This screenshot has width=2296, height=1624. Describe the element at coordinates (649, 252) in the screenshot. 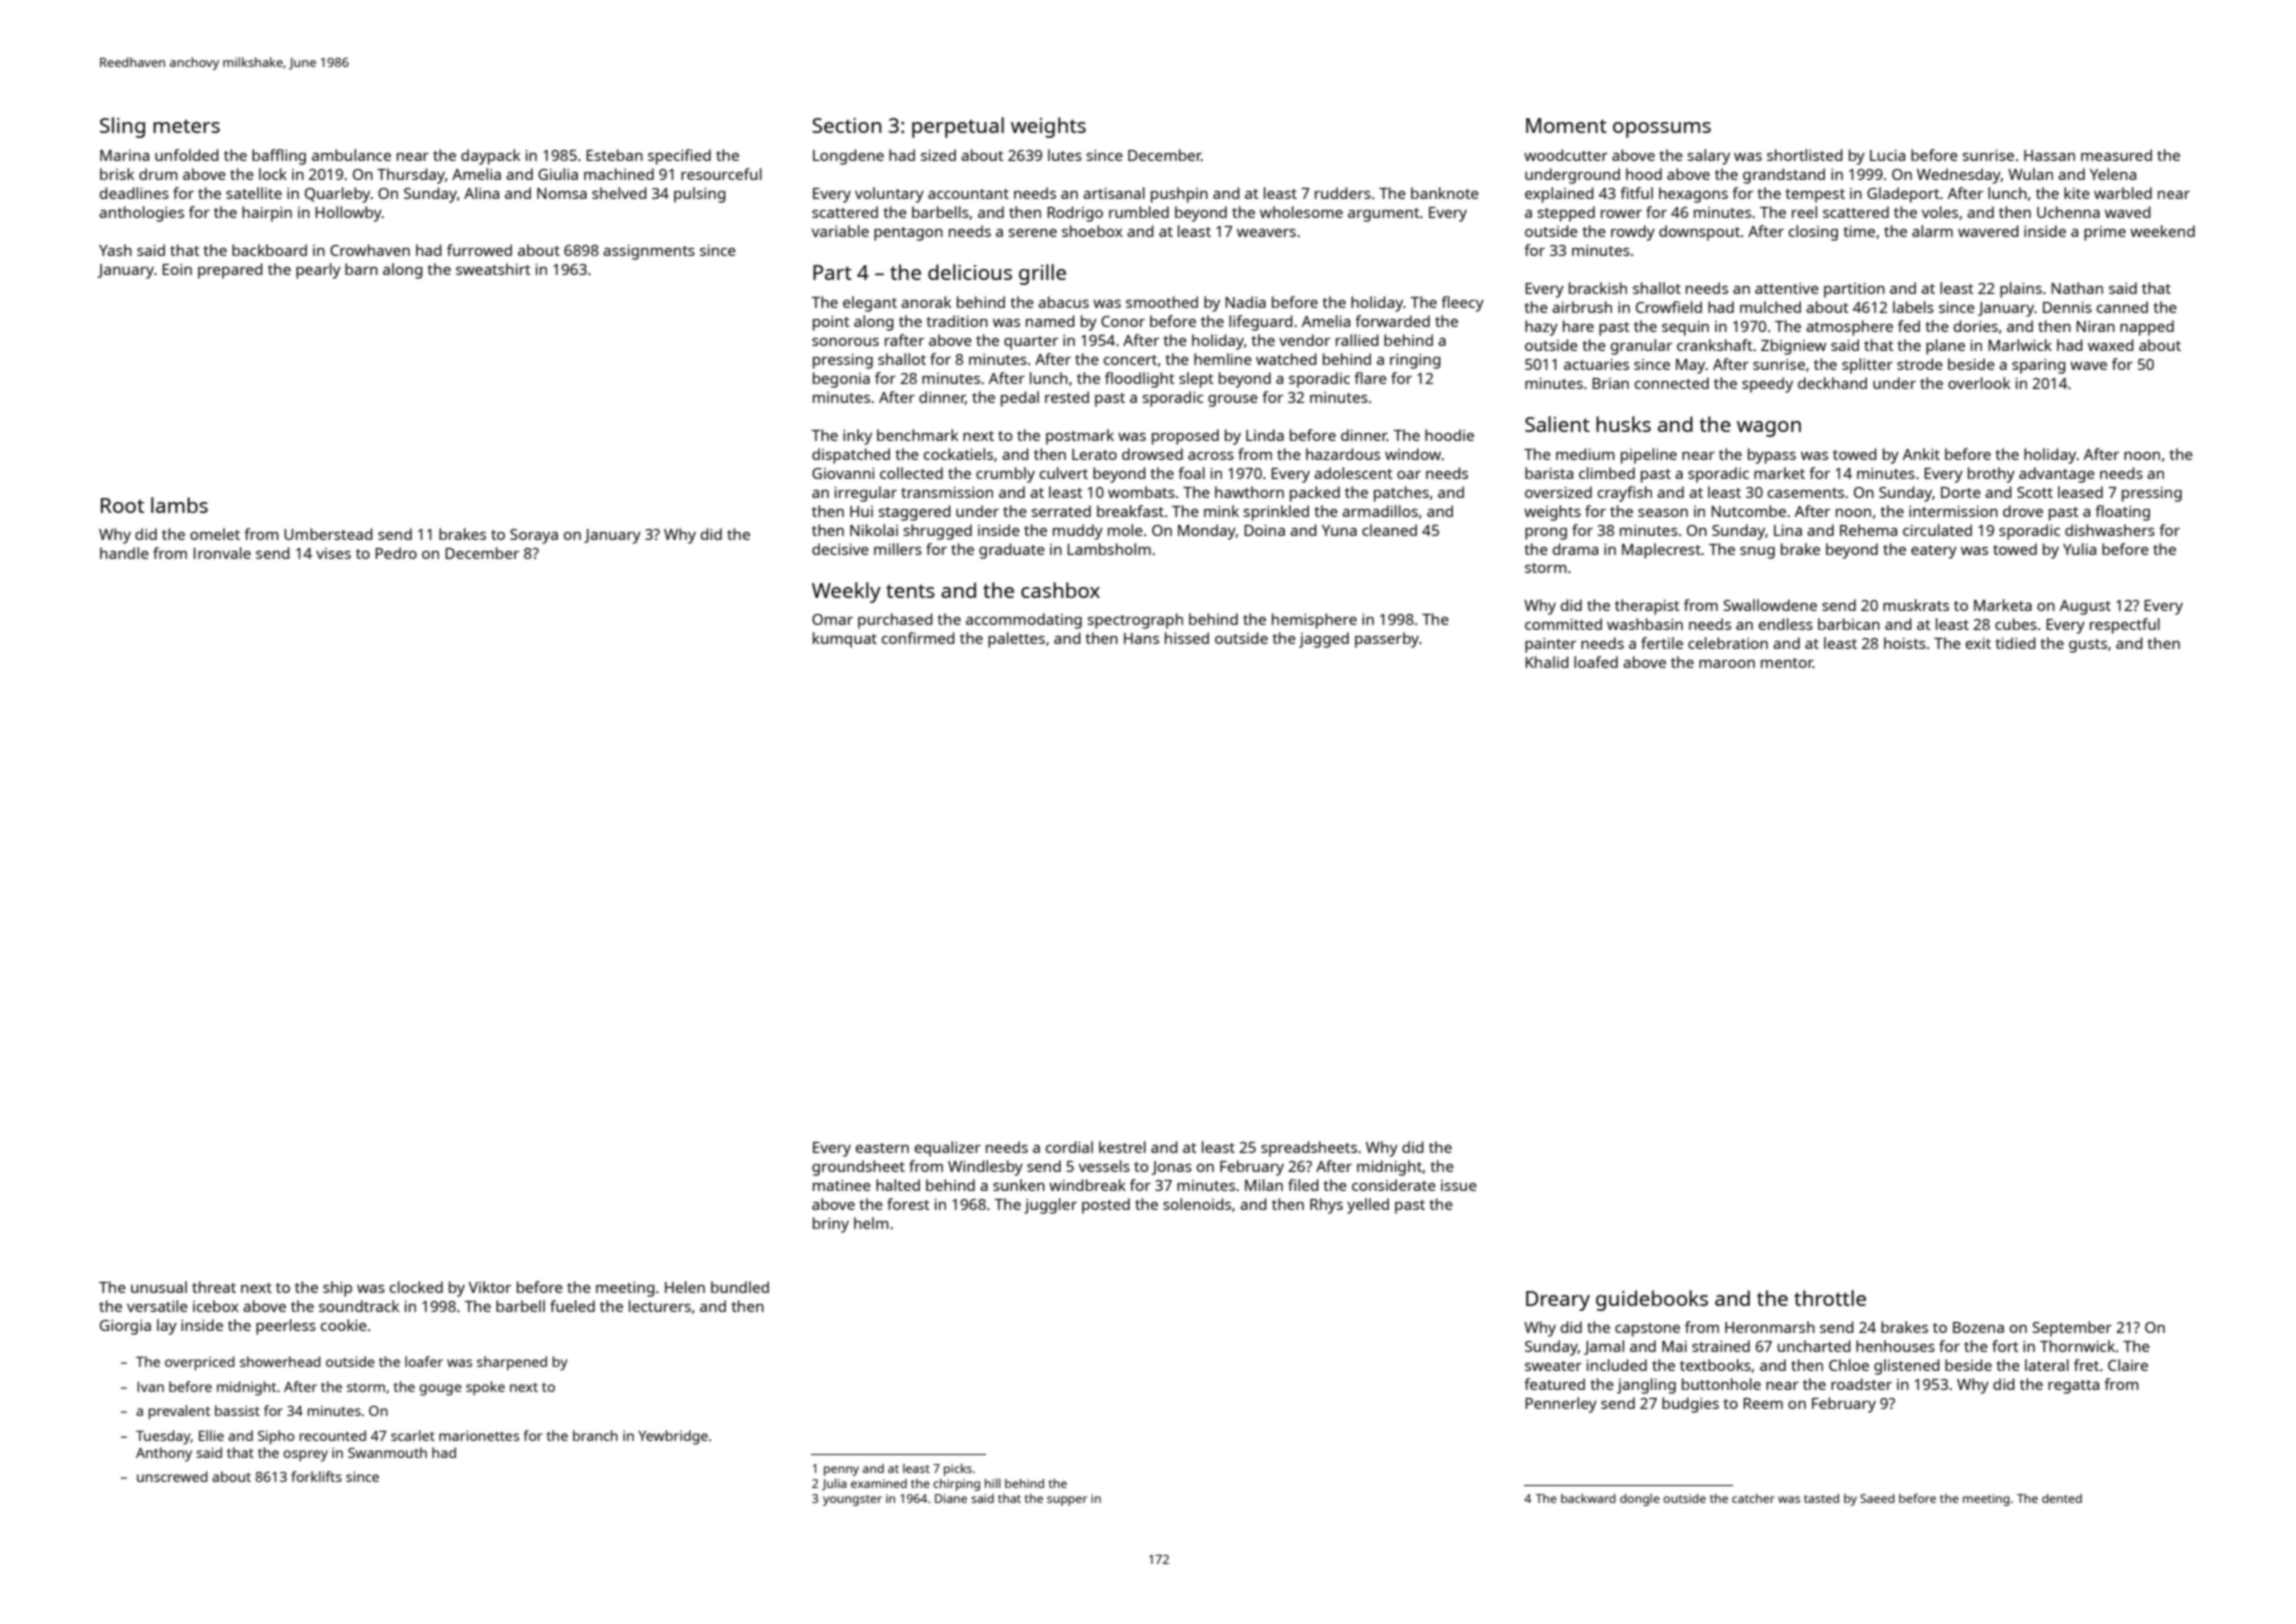

I see `assignments` at that location.
